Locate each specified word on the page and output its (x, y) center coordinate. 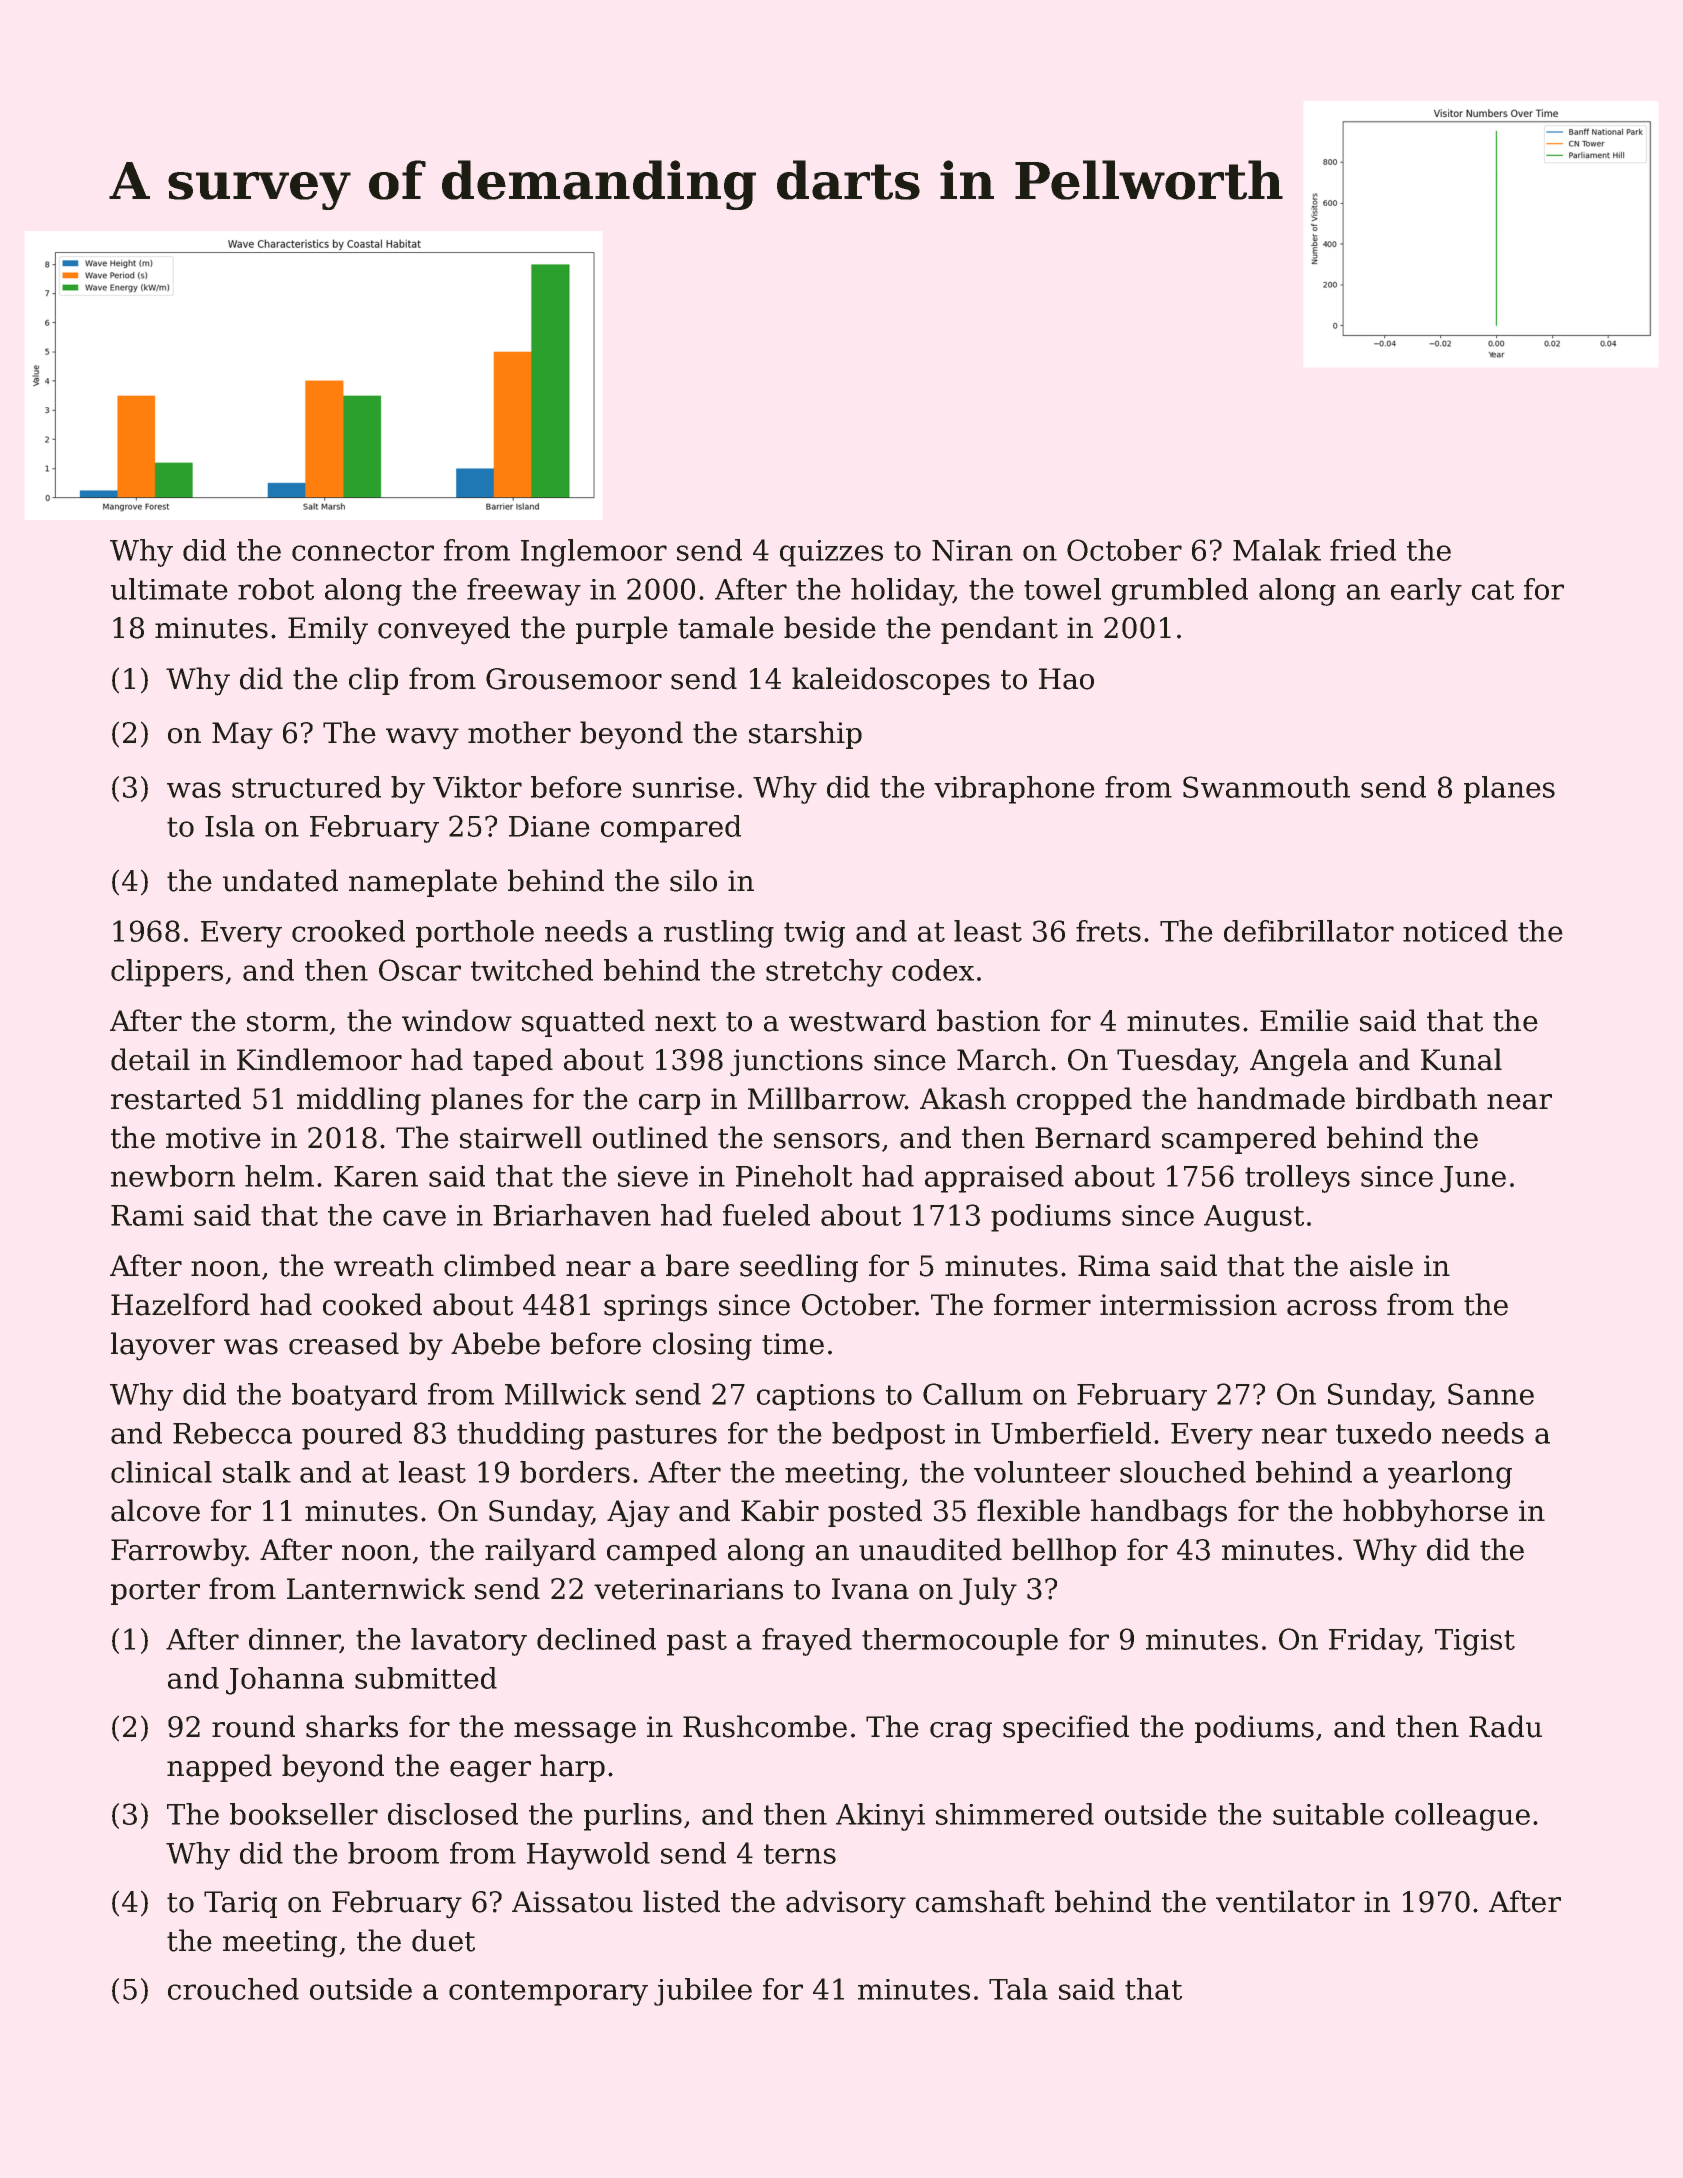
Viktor (477, 787)
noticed (1455, 931)
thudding (521, 1436)
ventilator (1285, 1901)
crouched (233, 1989)
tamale (726, 627)
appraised (994, 1179)
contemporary (548, 1993)
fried (1363, 550)
